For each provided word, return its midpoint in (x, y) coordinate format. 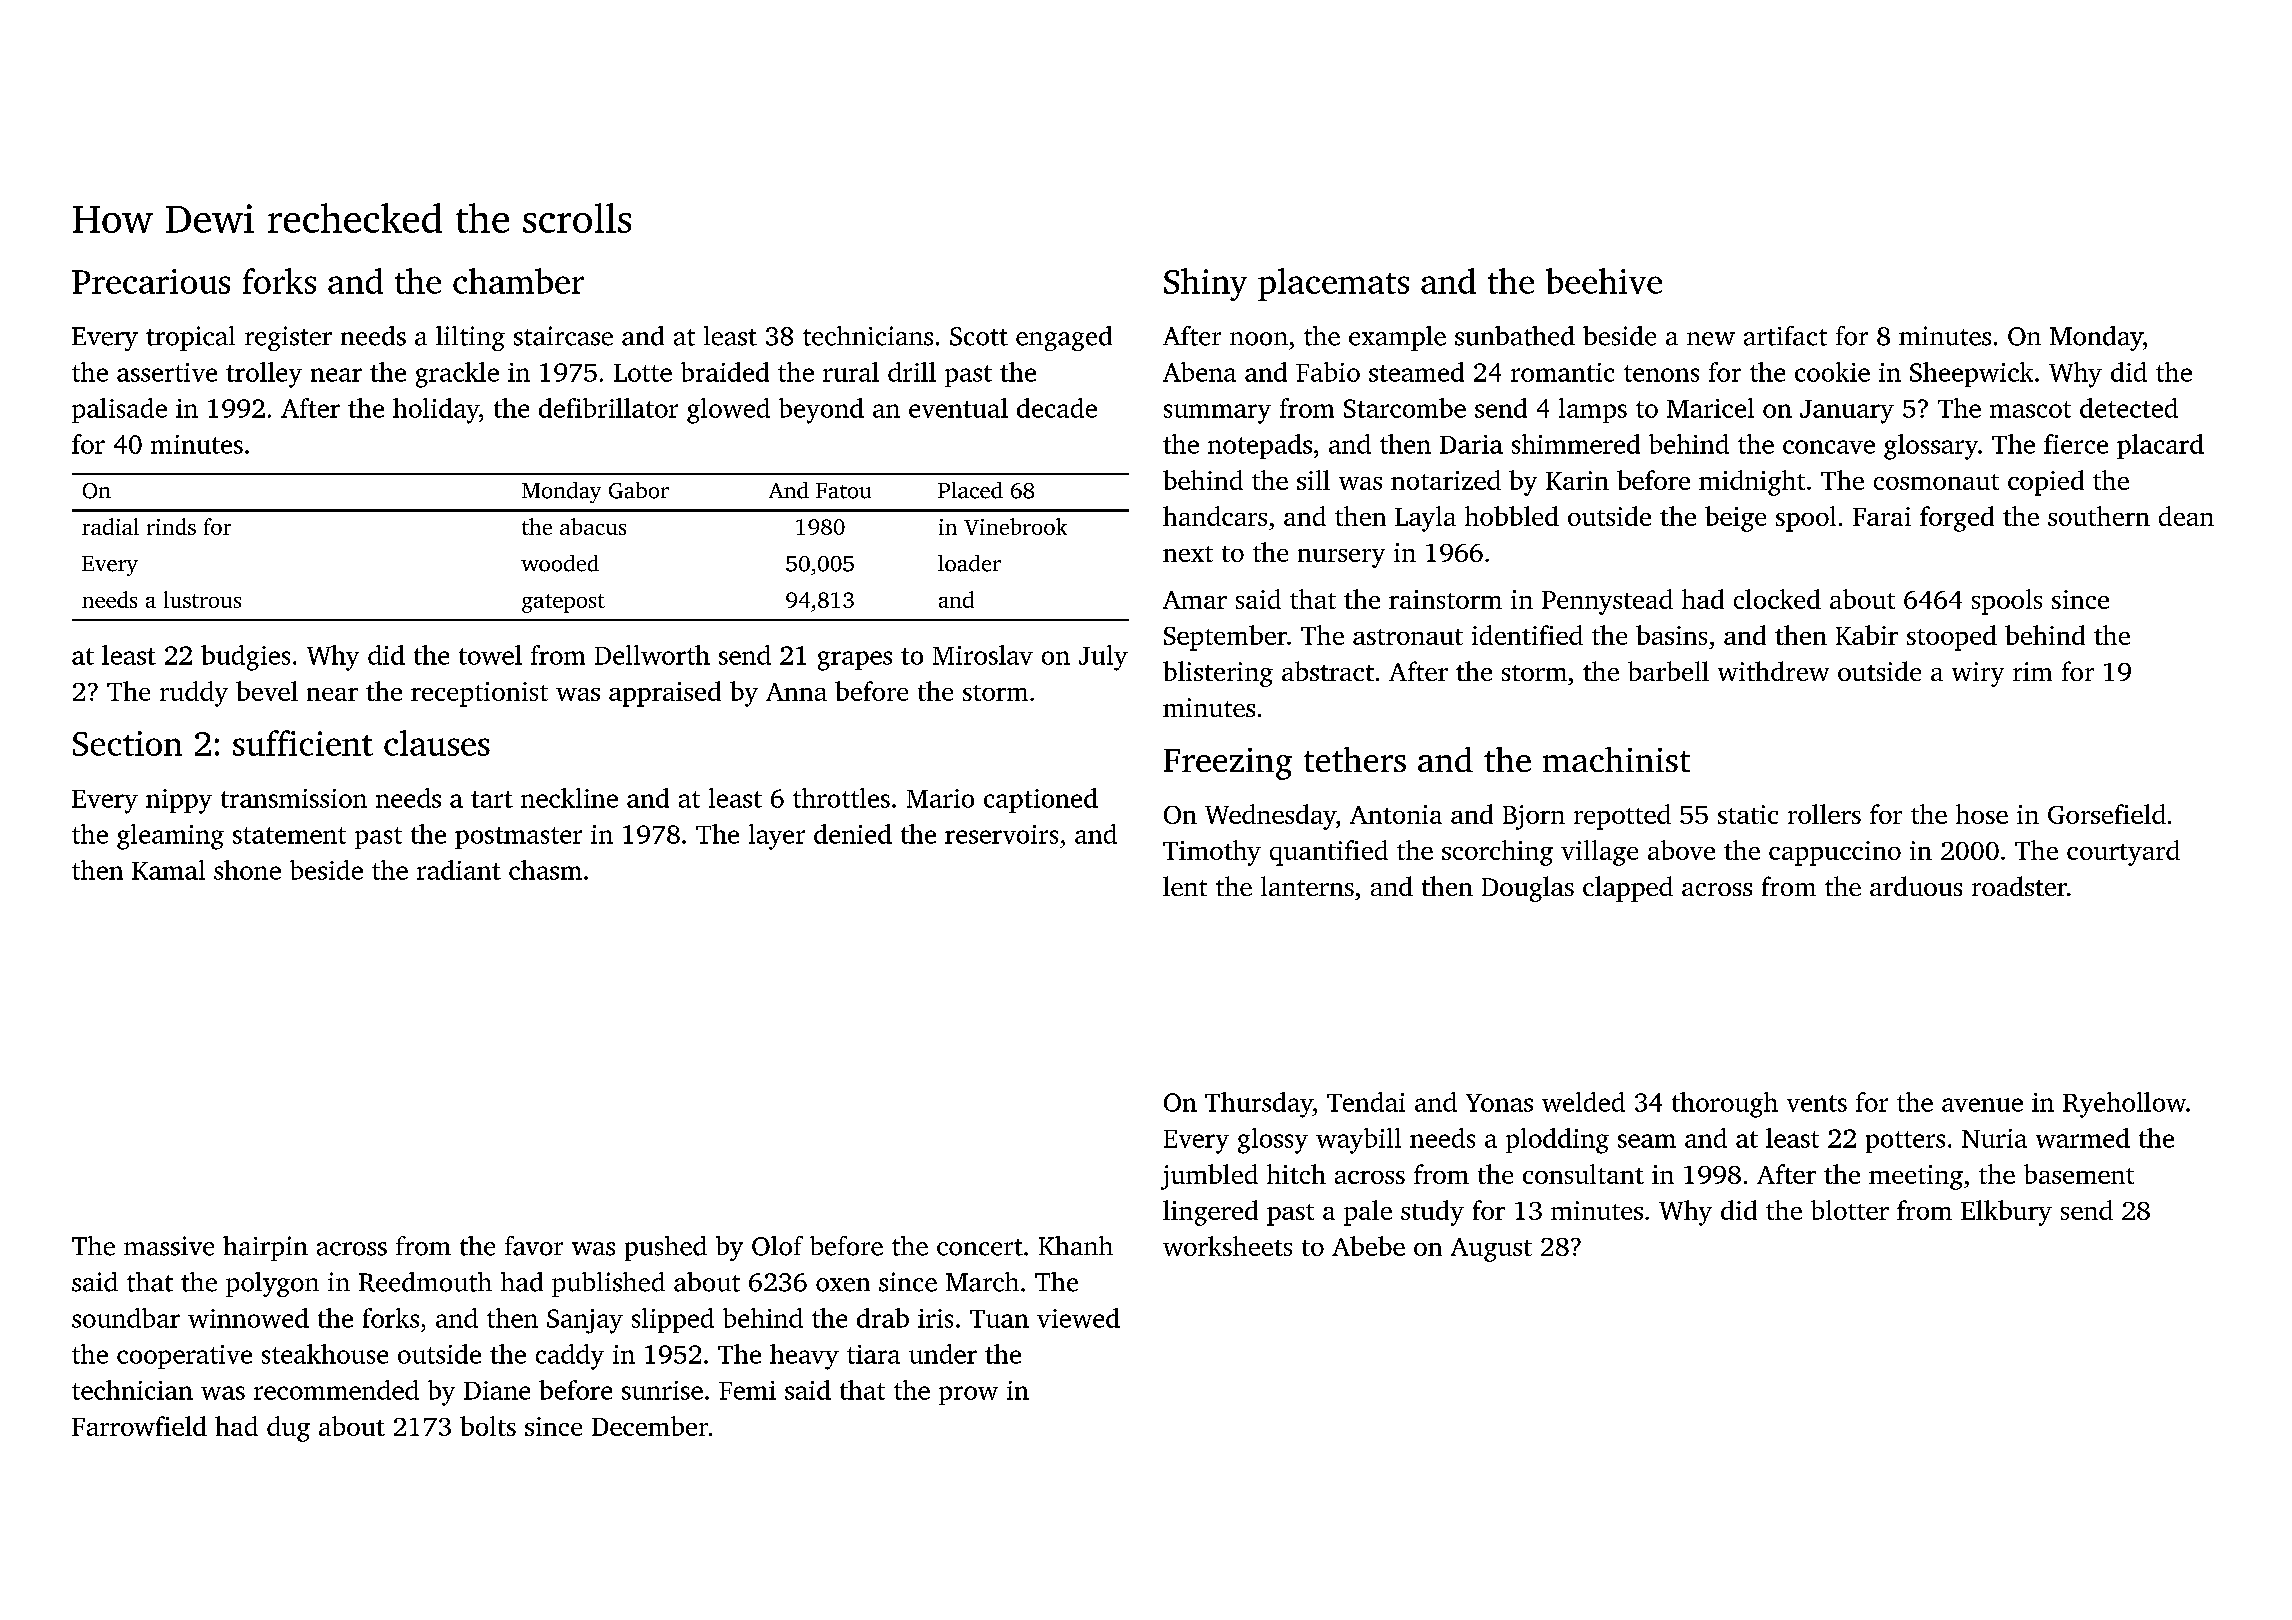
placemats (1333, 284)
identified (1527, 635)
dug (288, 1429)
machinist (1616, 759)
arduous (1916, 886)
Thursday (1259, 1105)
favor (534, 1246)
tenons (1661, 373)
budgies (245, 658)
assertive (167, 372)
